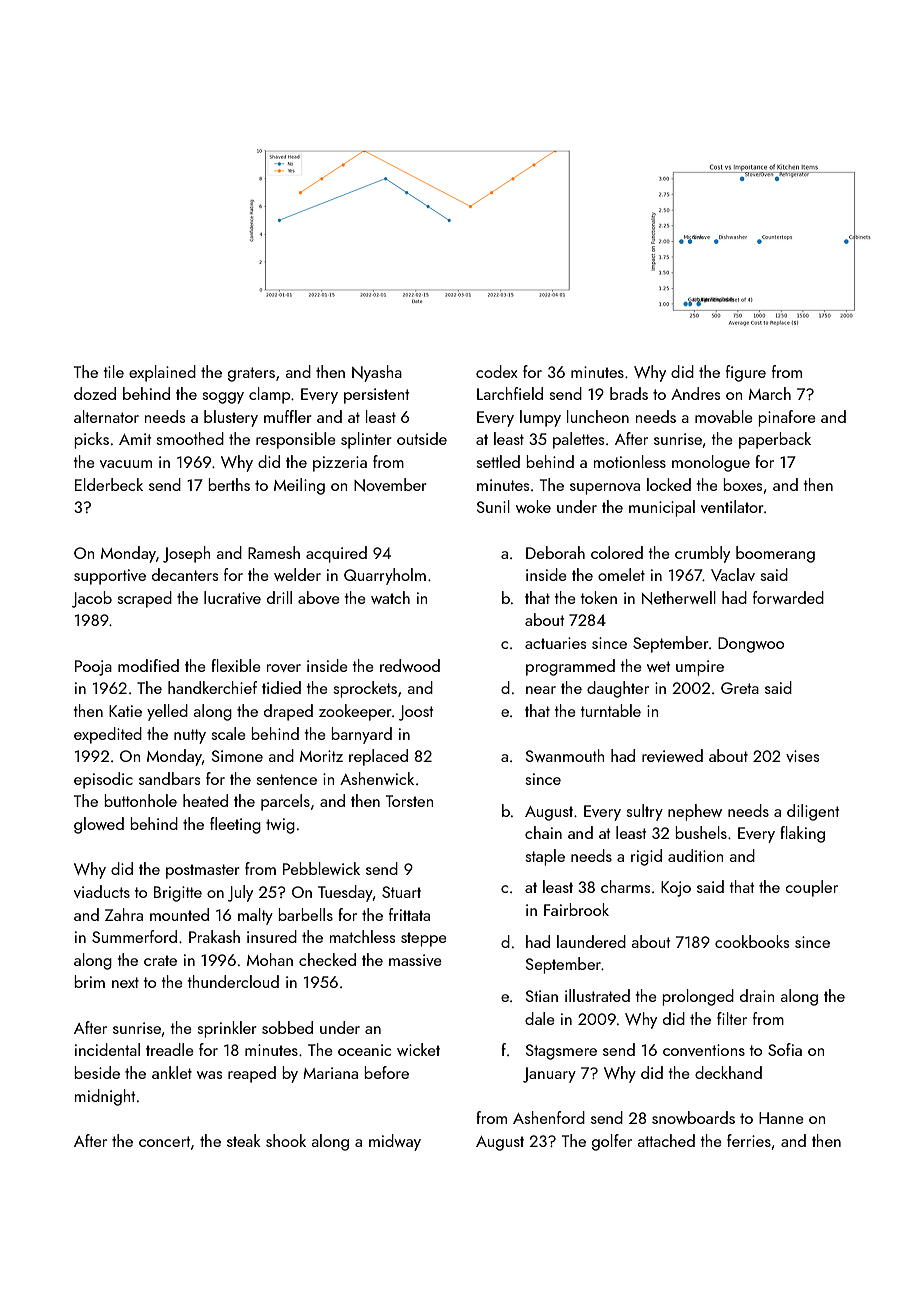  I want to click on Nyasha, so click(377, 373).
